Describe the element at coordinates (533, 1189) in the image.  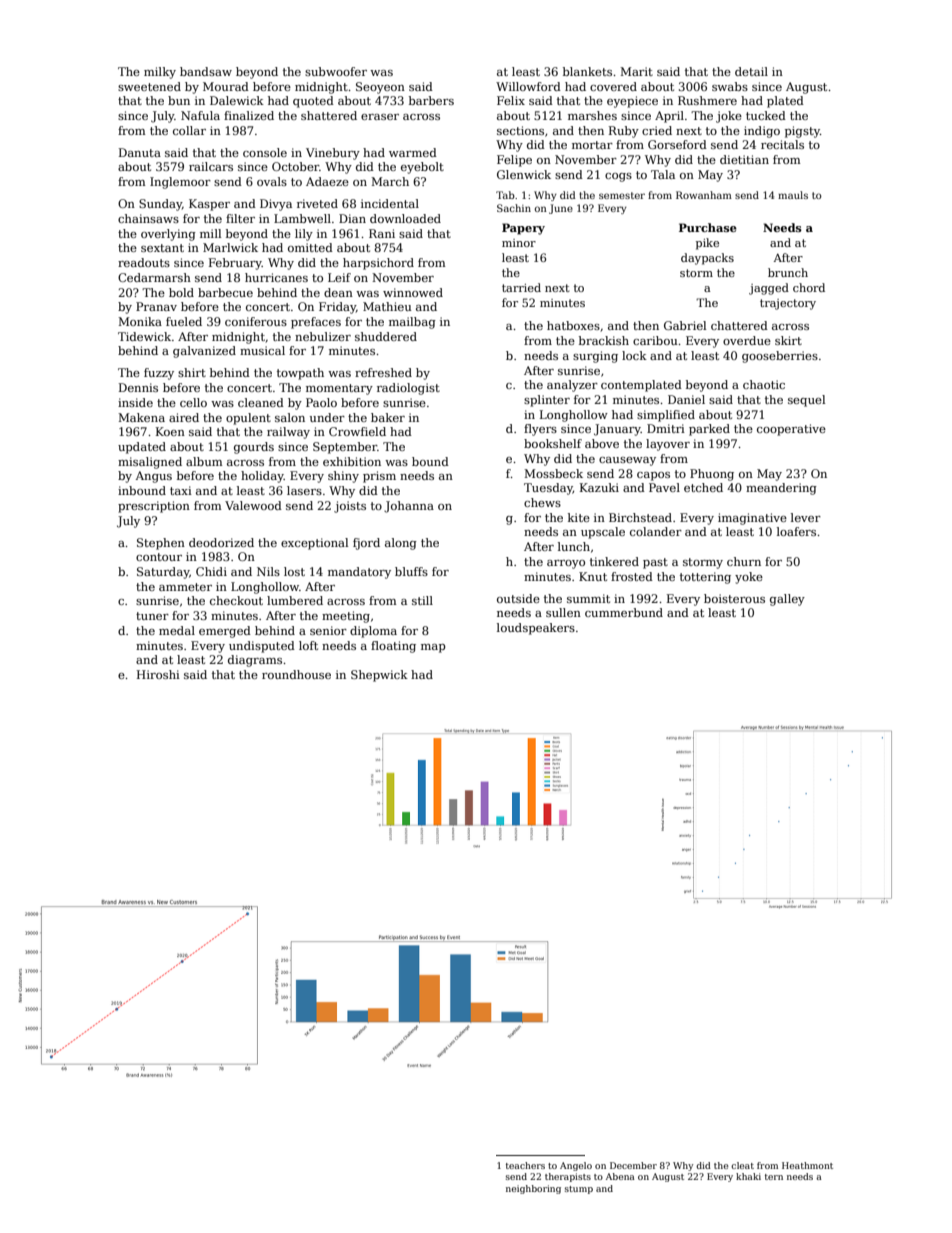
I see `neighboring` at that location.
